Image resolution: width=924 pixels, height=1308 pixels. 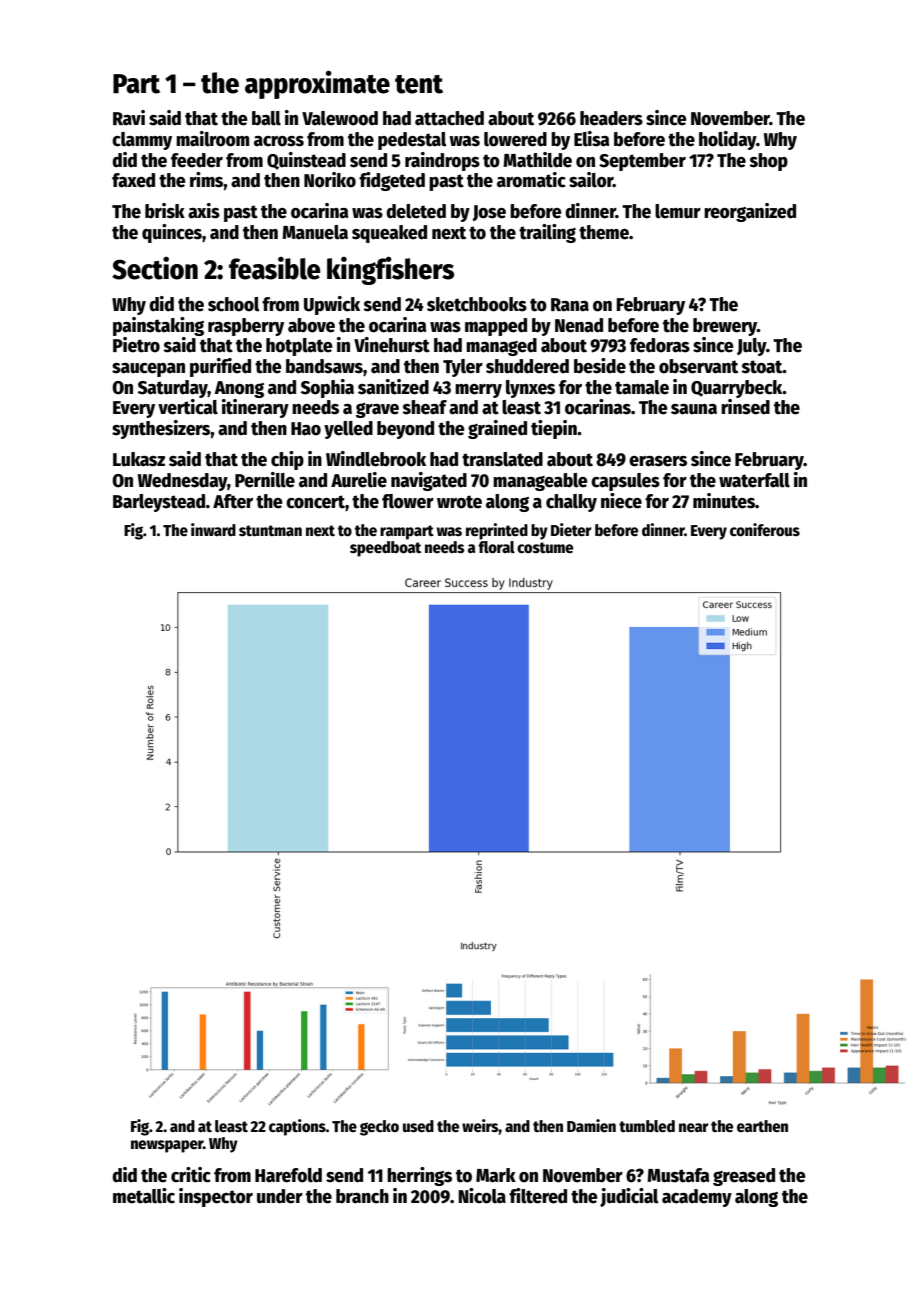 I want to click on headers, so click(x=611, y=118).
